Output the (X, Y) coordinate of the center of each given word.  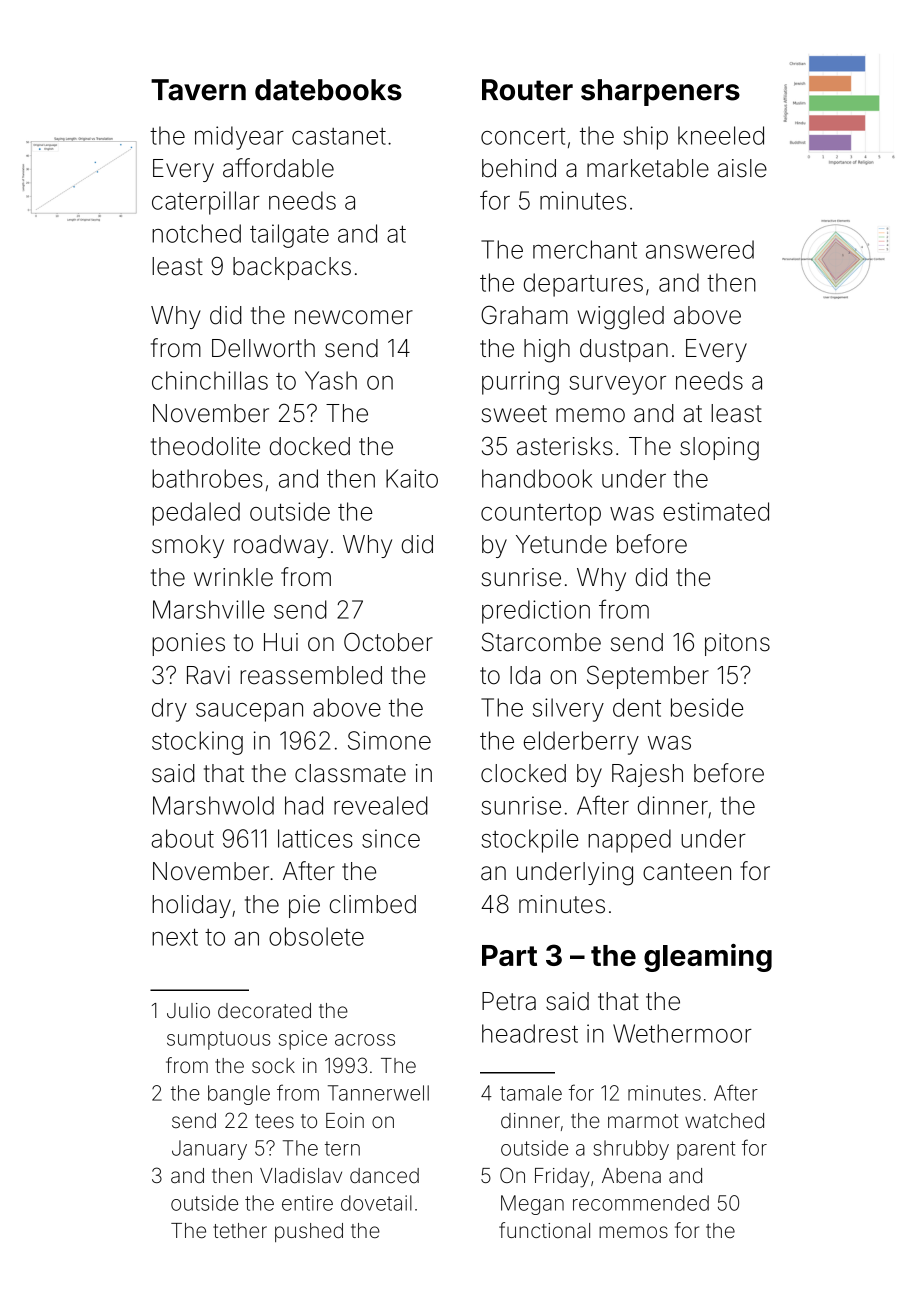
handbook (537, 478)
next (175, 937)
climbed (373, 904)
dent (637, 707)
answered (700, 249)
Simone (389, 740)
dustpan (624, 350)
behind (519, 168)
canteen (687, 872)
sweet (514, 414)
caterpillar (206, 203)
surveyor (617, 385)
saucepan (249, 712)
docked (310, 446)
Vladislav (301, 1176)
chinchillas (210, 380)
